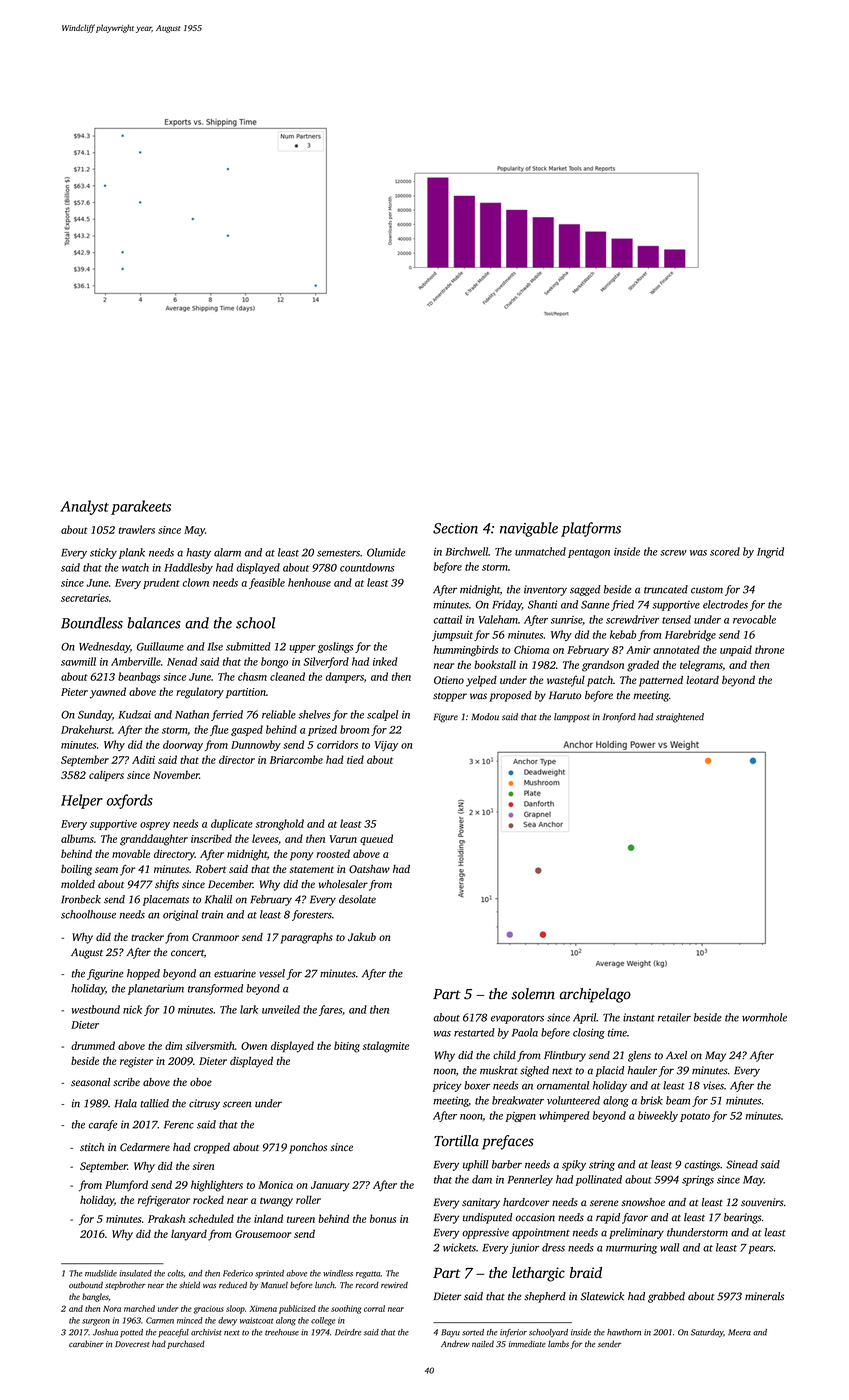 This document has height=1400, width=849. Describe the element at coordinates (103, 553) in the document. I see `sticky` at that location.
